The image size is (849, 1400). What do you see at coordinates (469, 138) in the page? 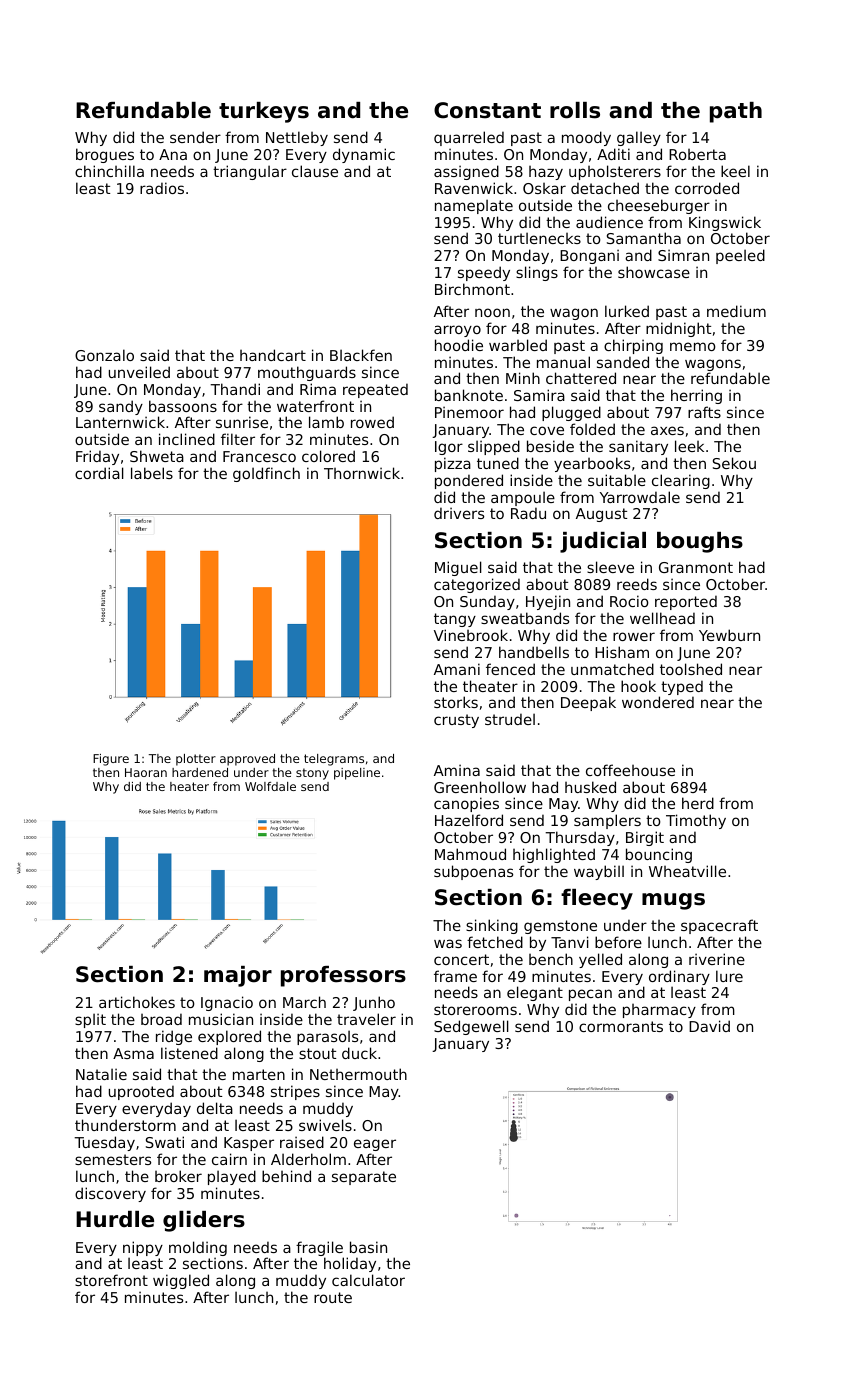
I see `quarreled` at bounding box center [469, 138].
